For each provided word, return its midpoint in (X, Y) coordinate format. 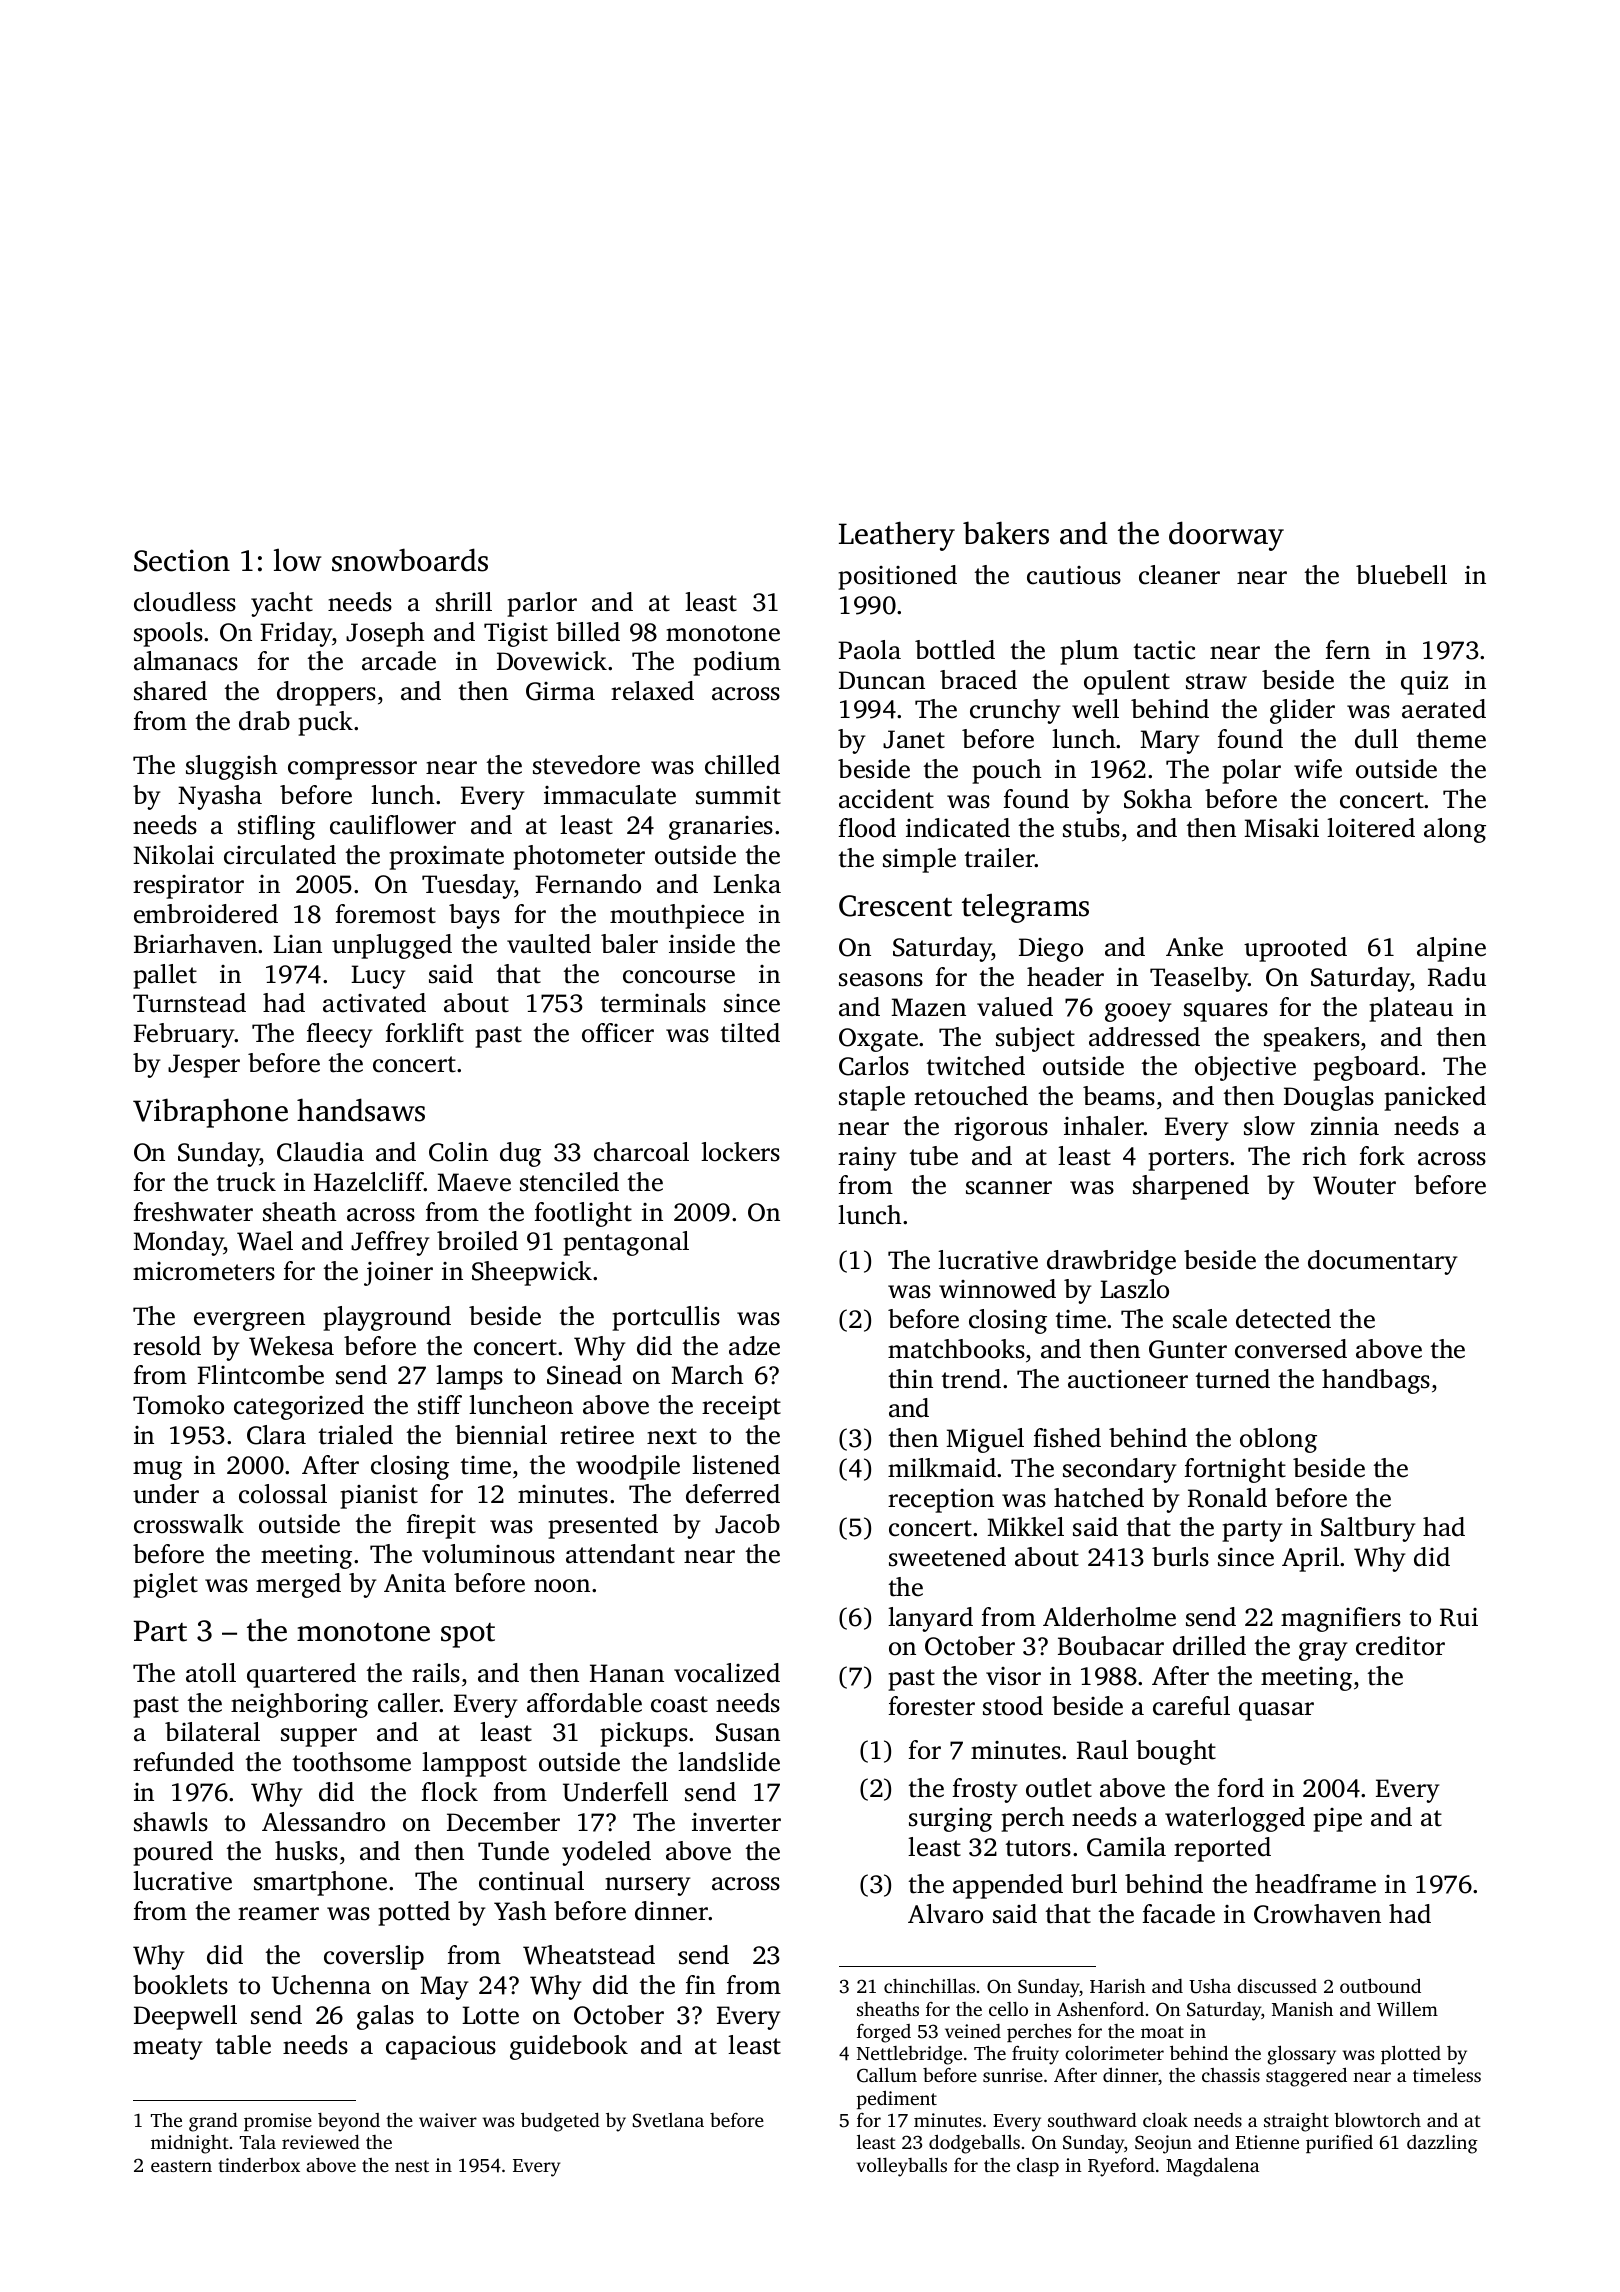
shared (170, 691)
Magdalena (1212, 2167)
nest (412, 2166)
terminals (653, 1003)
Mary (1170, 742)
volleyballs (902, 2167)
